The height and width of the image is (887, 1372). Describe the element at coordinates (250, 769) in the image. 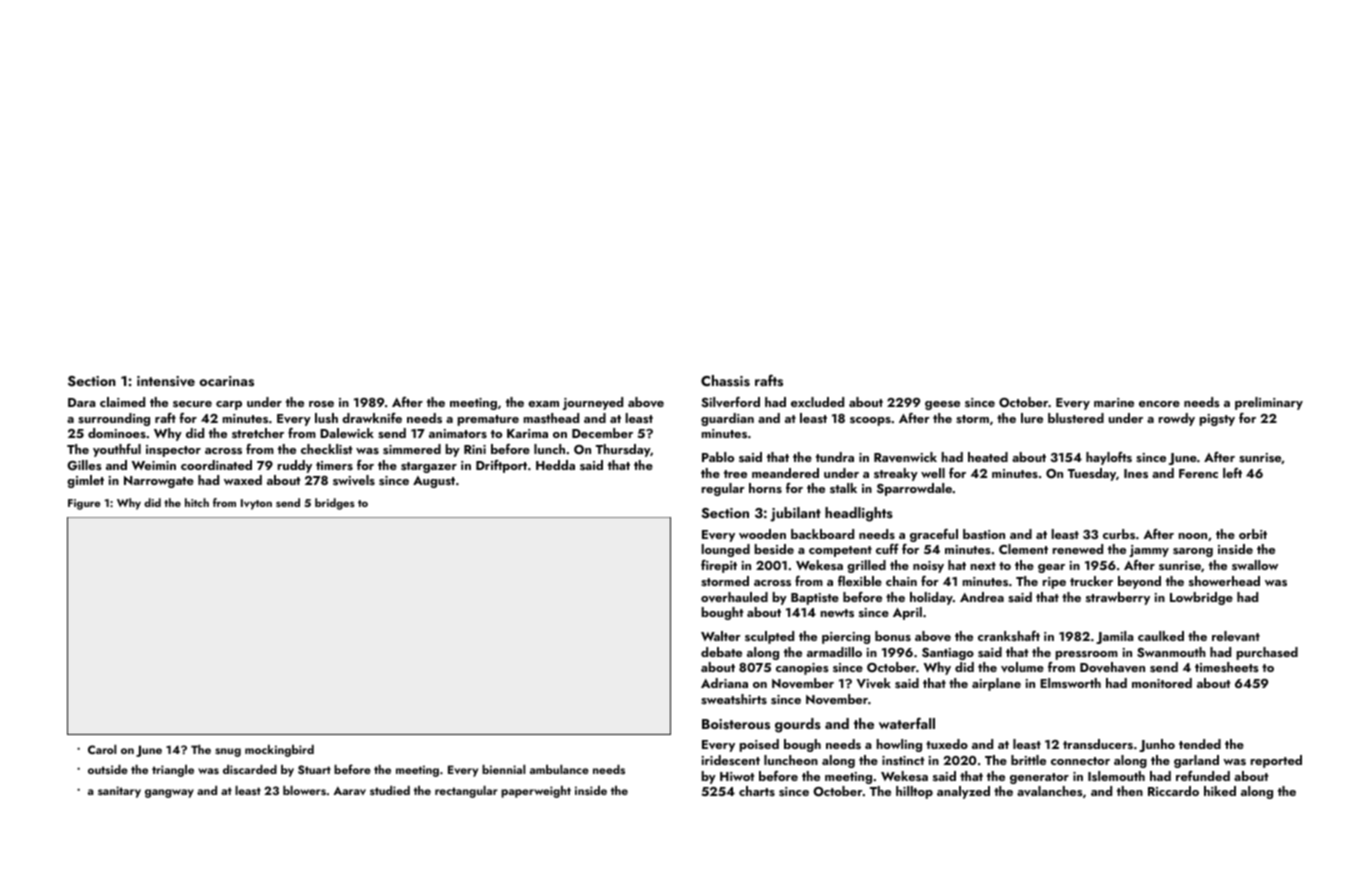

I see `discarded` at that location.
